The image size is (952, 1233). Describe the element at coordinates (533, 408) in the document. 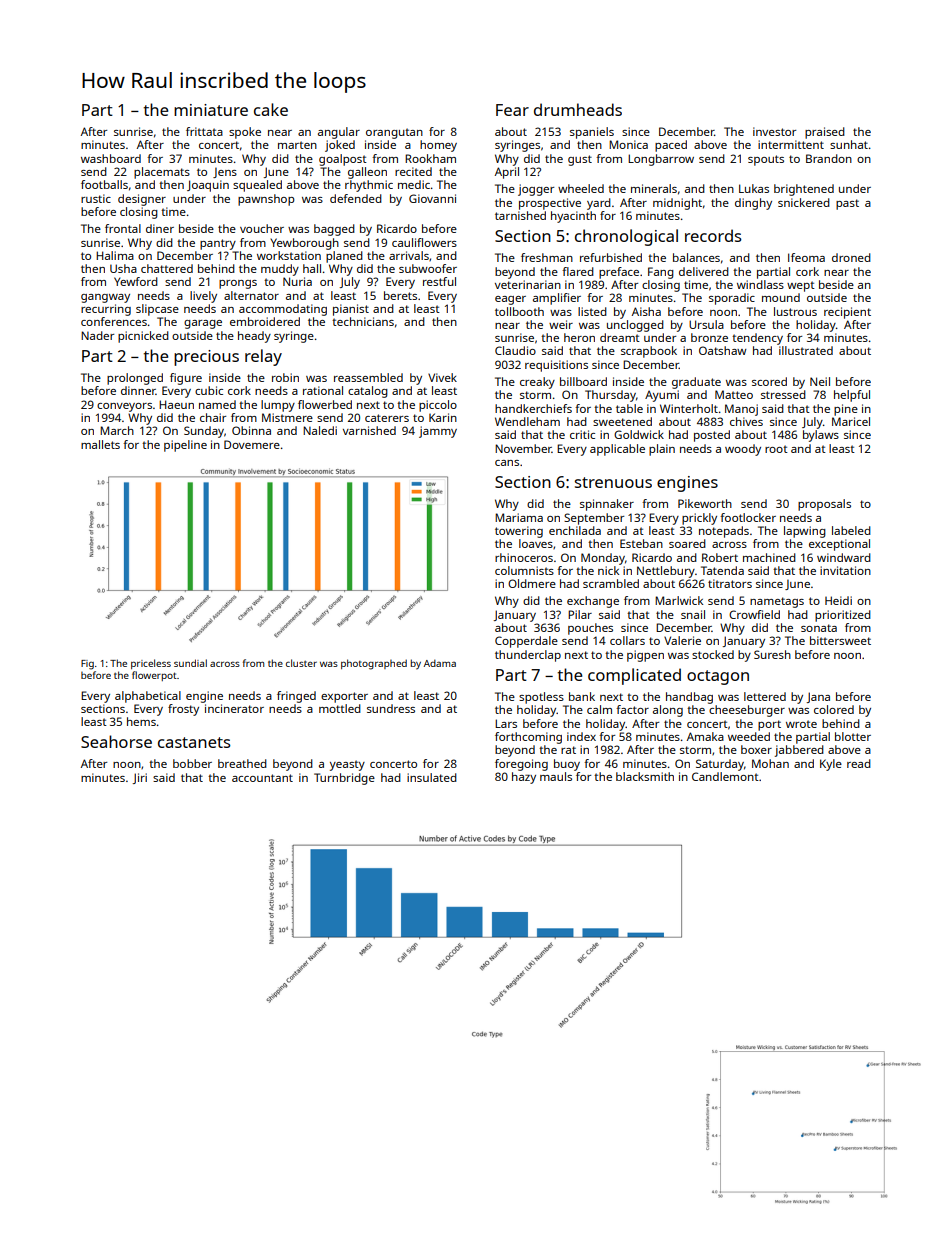

I see `handkerchiefs` at that location.
